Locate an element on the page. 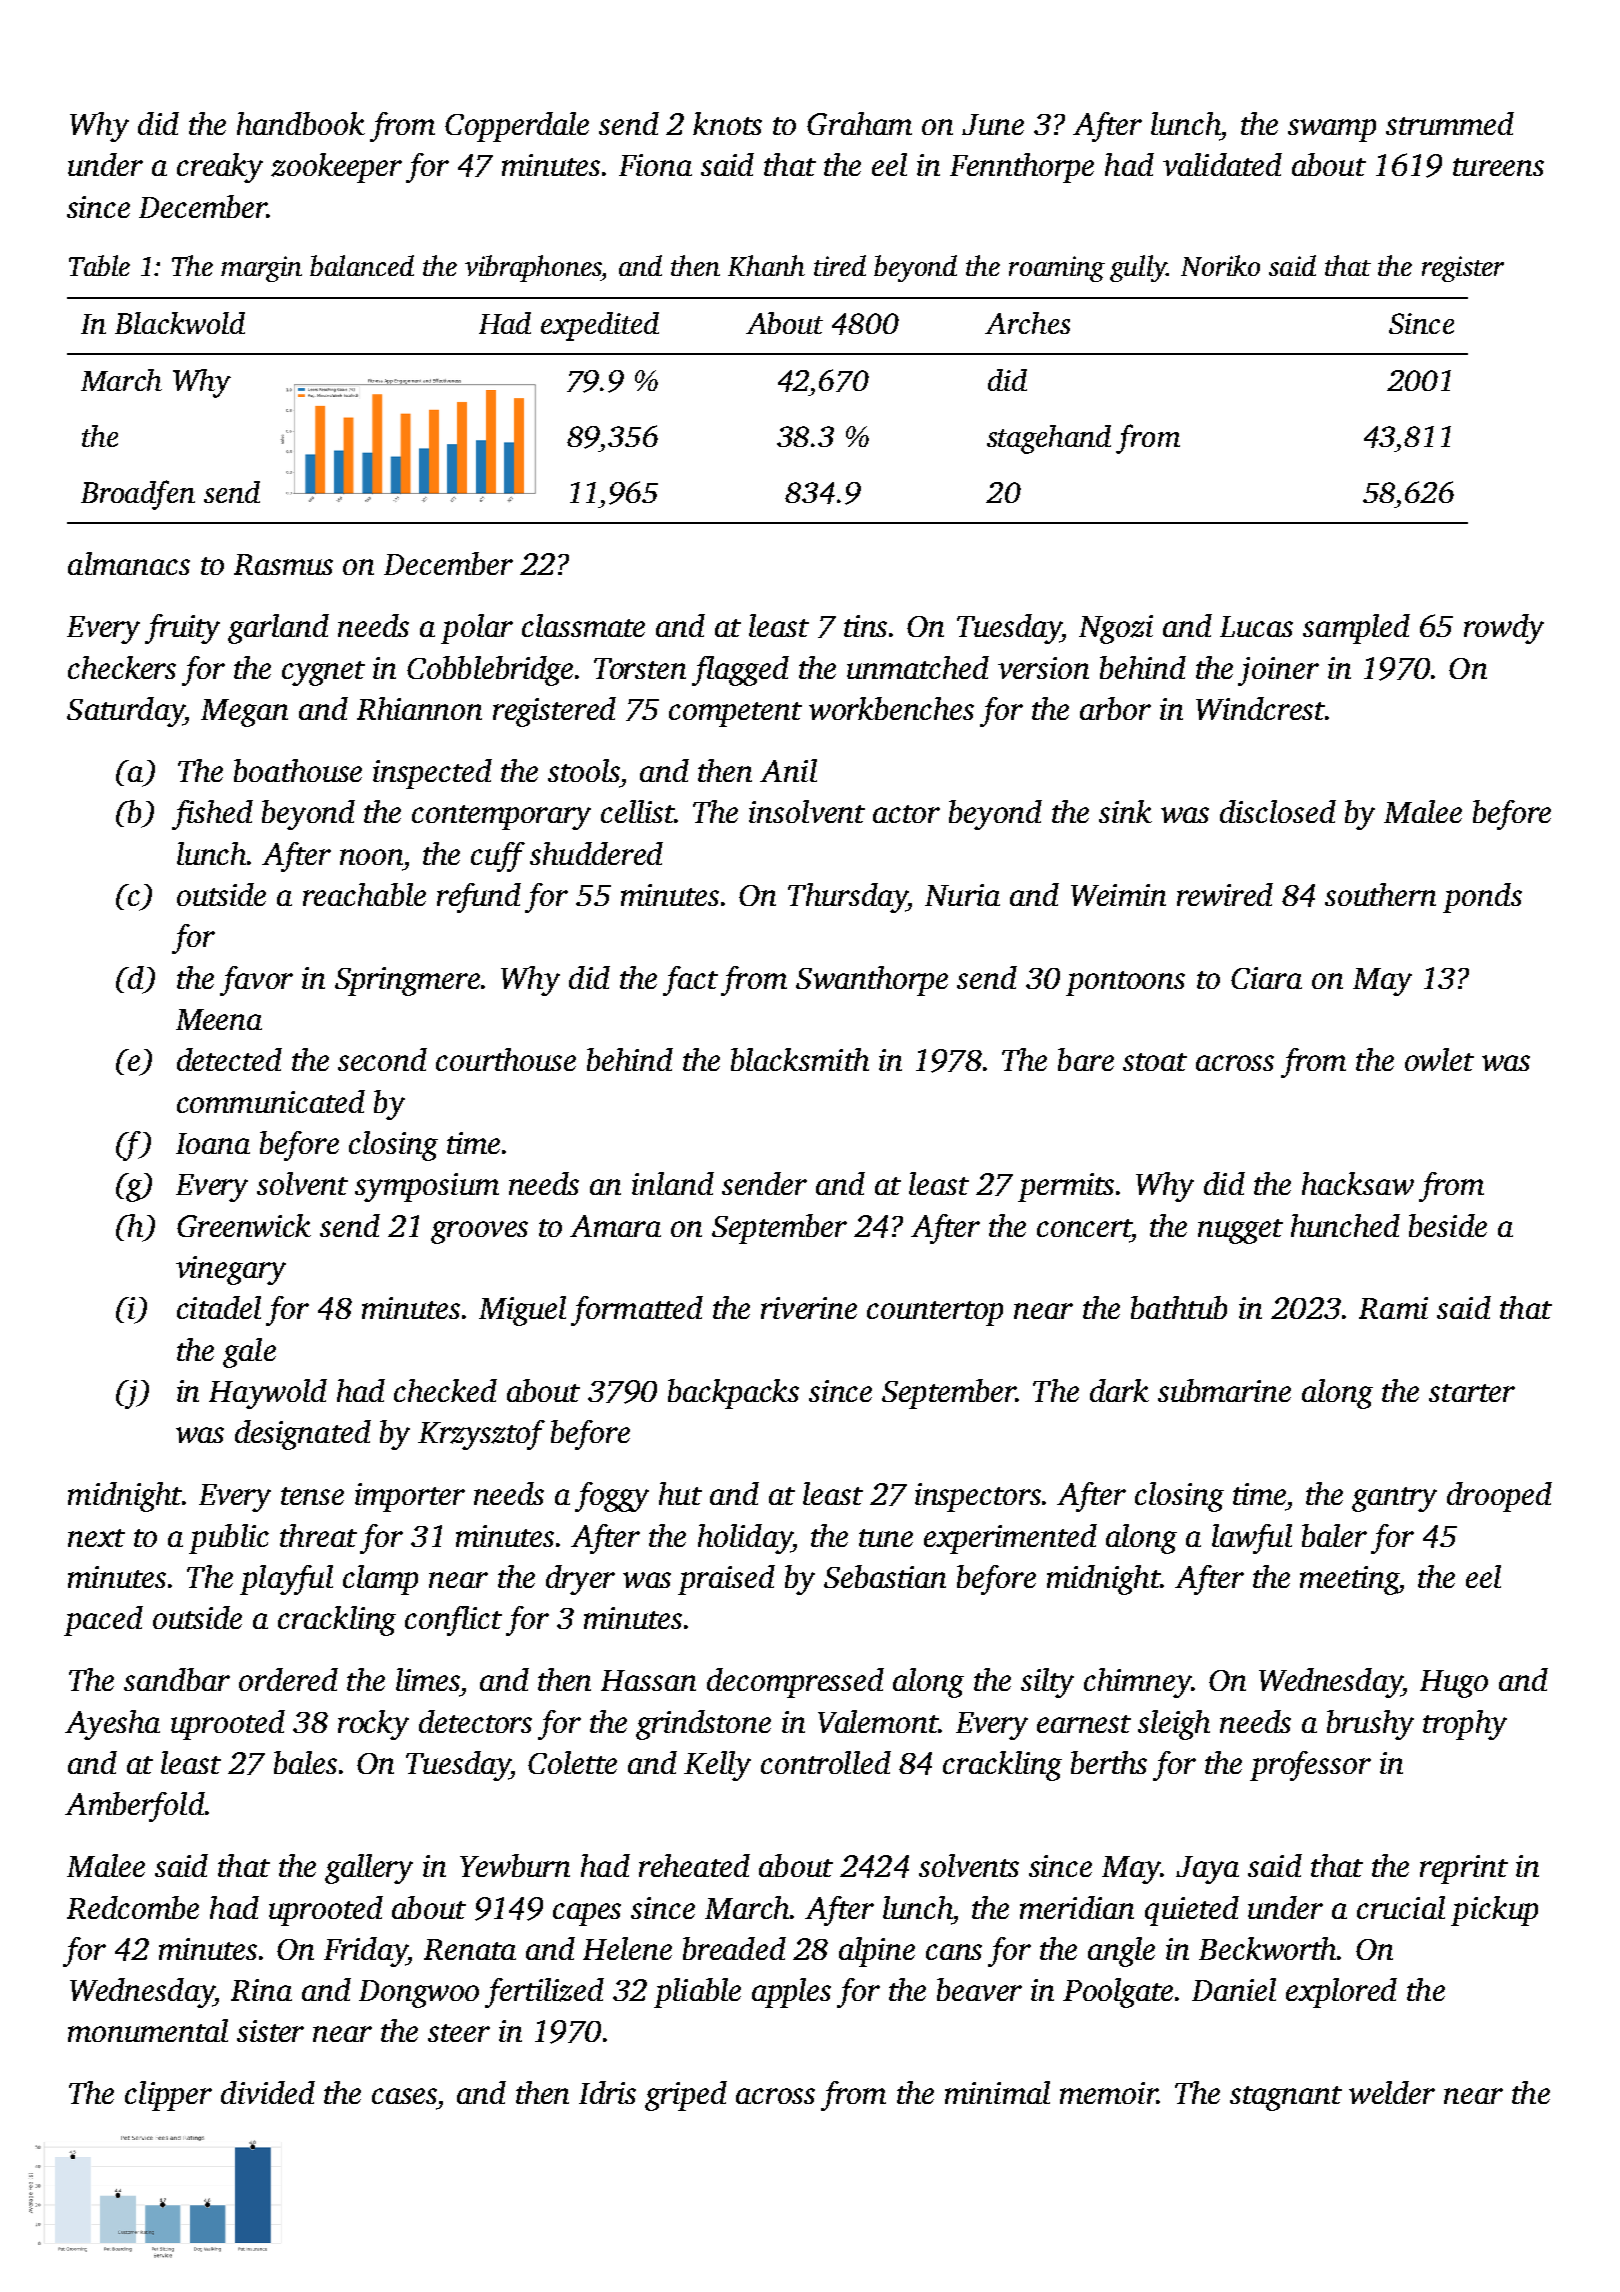  creaky is located at coordinates (220, 168).
